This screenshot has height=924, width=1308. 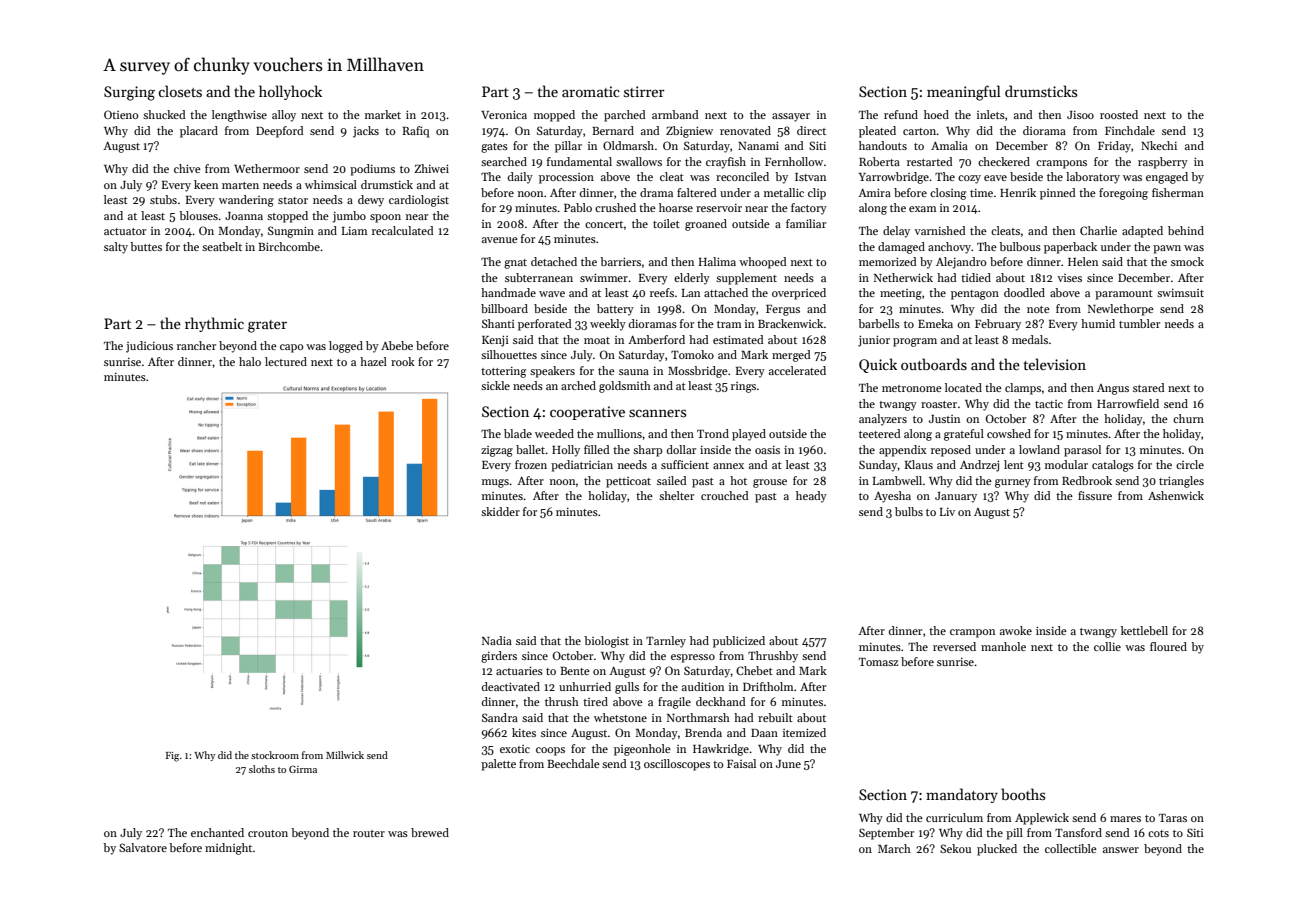 I want to click on varnished, so click(x=940, y=230).
